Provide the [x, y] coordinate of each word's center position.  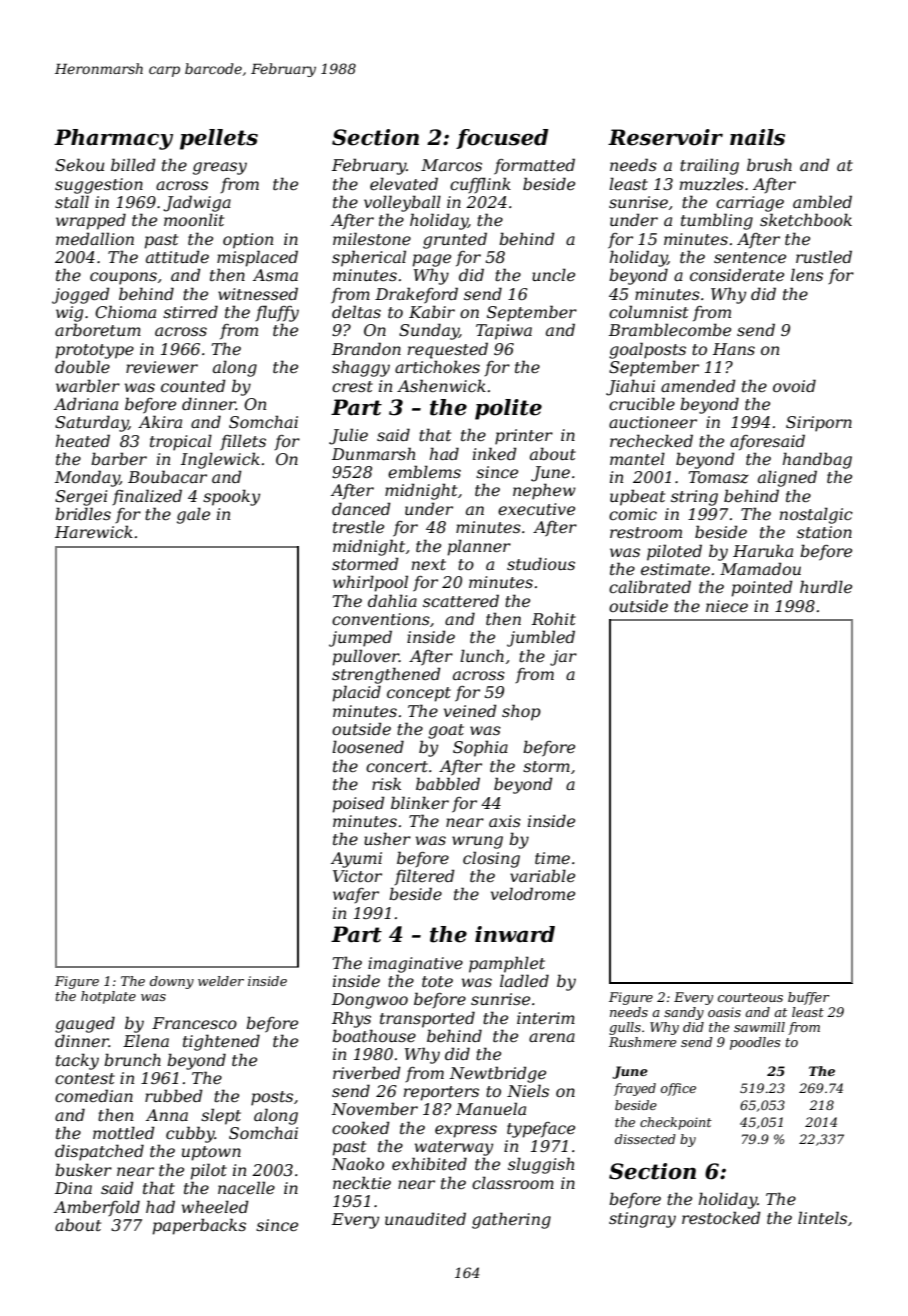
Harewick [94, 531]
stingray [642, 1220]
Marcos [451, 165]
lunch [482, 655]
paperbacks [199, 1226]
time [552, 858]
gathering [511, 1220]
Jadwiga [197, 203]
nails [757, 137]
